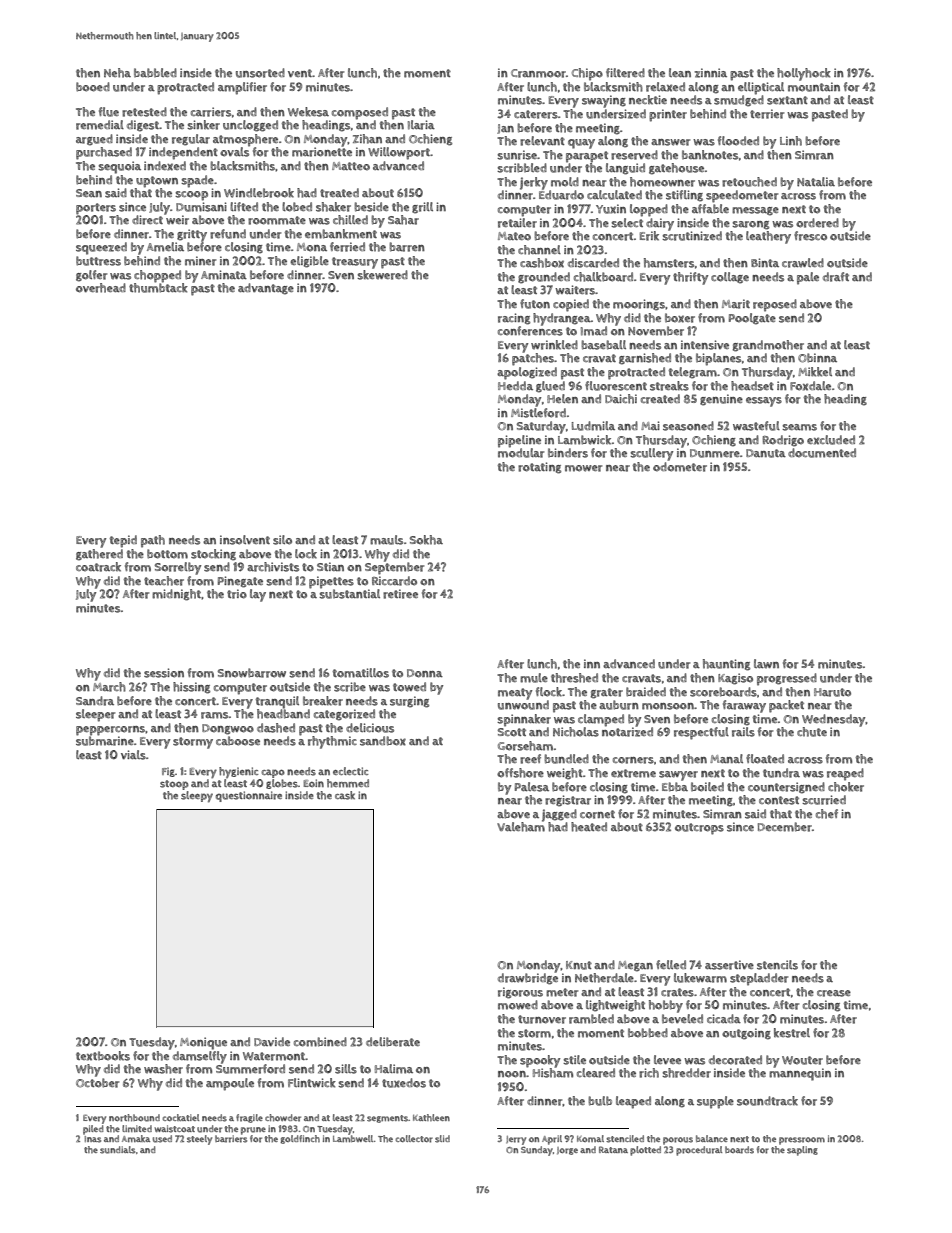 Image resolution: width=952 pixels, height=1233 pixels. What do you see at coordinates (414, 1139) in the screenshot?
I see `collector` at bounding box center [414, 1139].
